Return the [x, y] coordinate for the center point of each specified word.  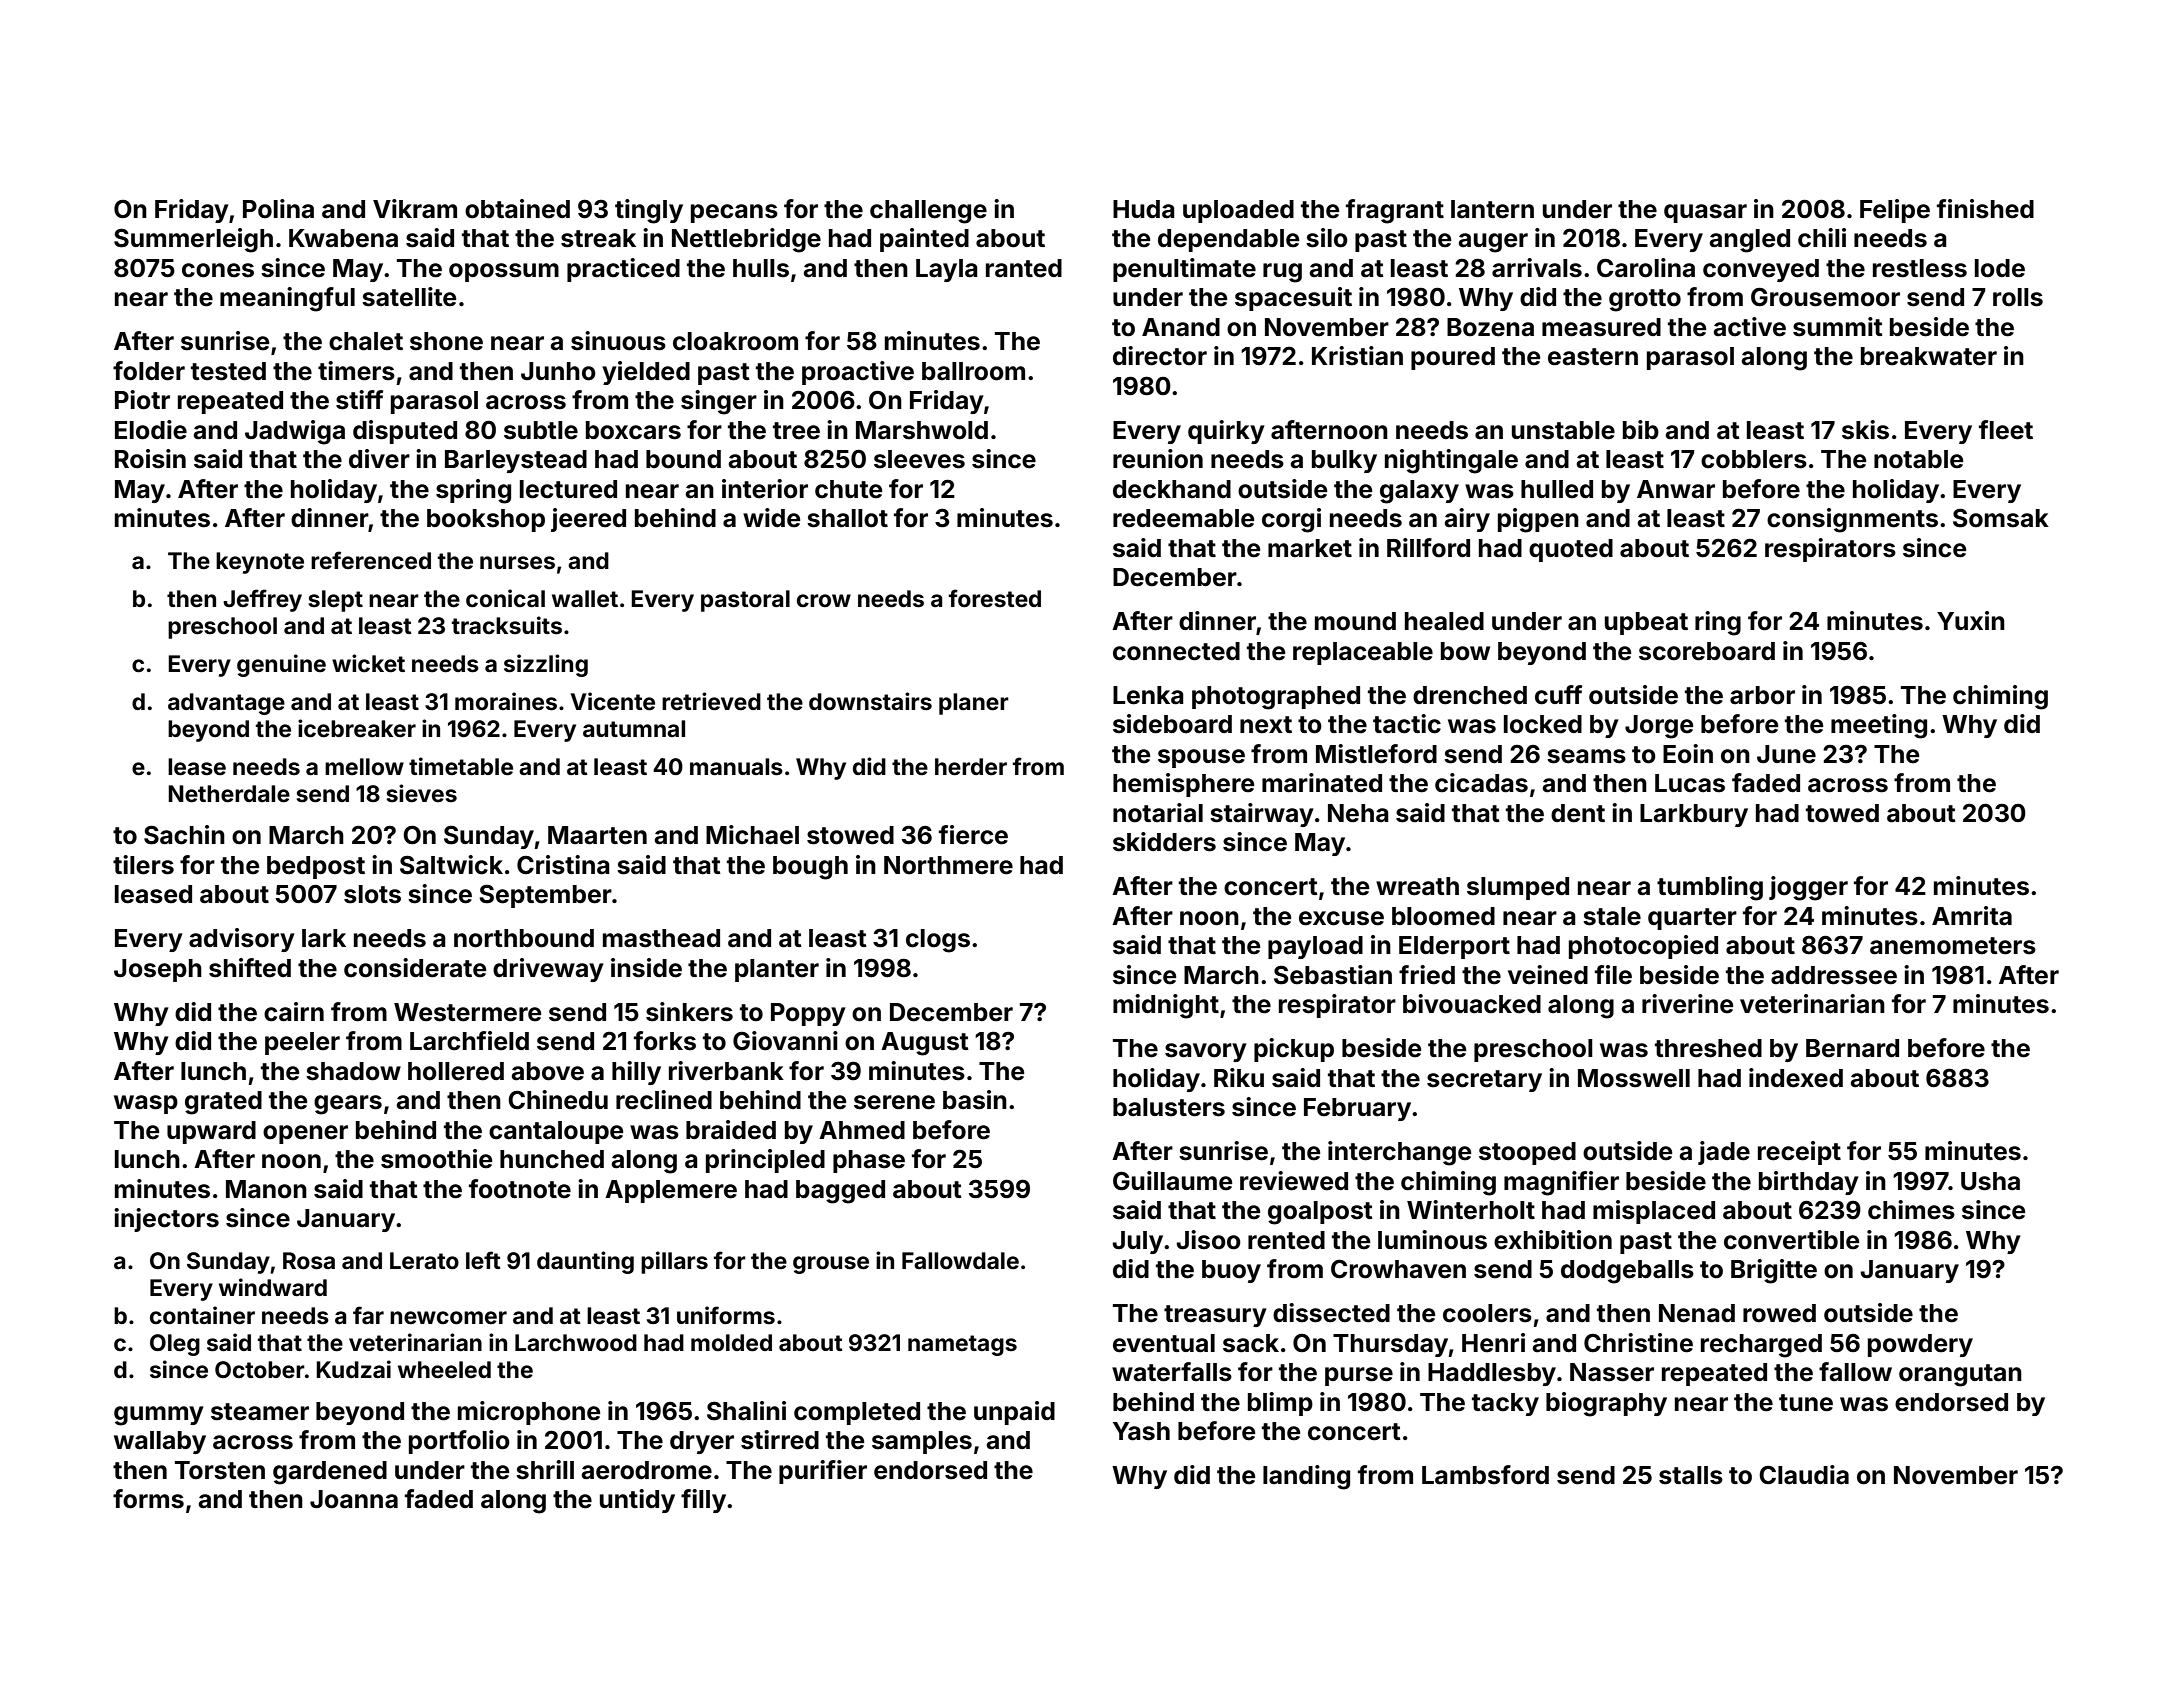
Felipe [1895, 211]
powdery [1920, 1345]
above [547, 1071]
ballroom [973, 371]
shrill [545, 1470]
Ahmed [862, 1130]
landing [1306, 1477]
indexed [1796, 1078]
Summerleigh [193, 240]
